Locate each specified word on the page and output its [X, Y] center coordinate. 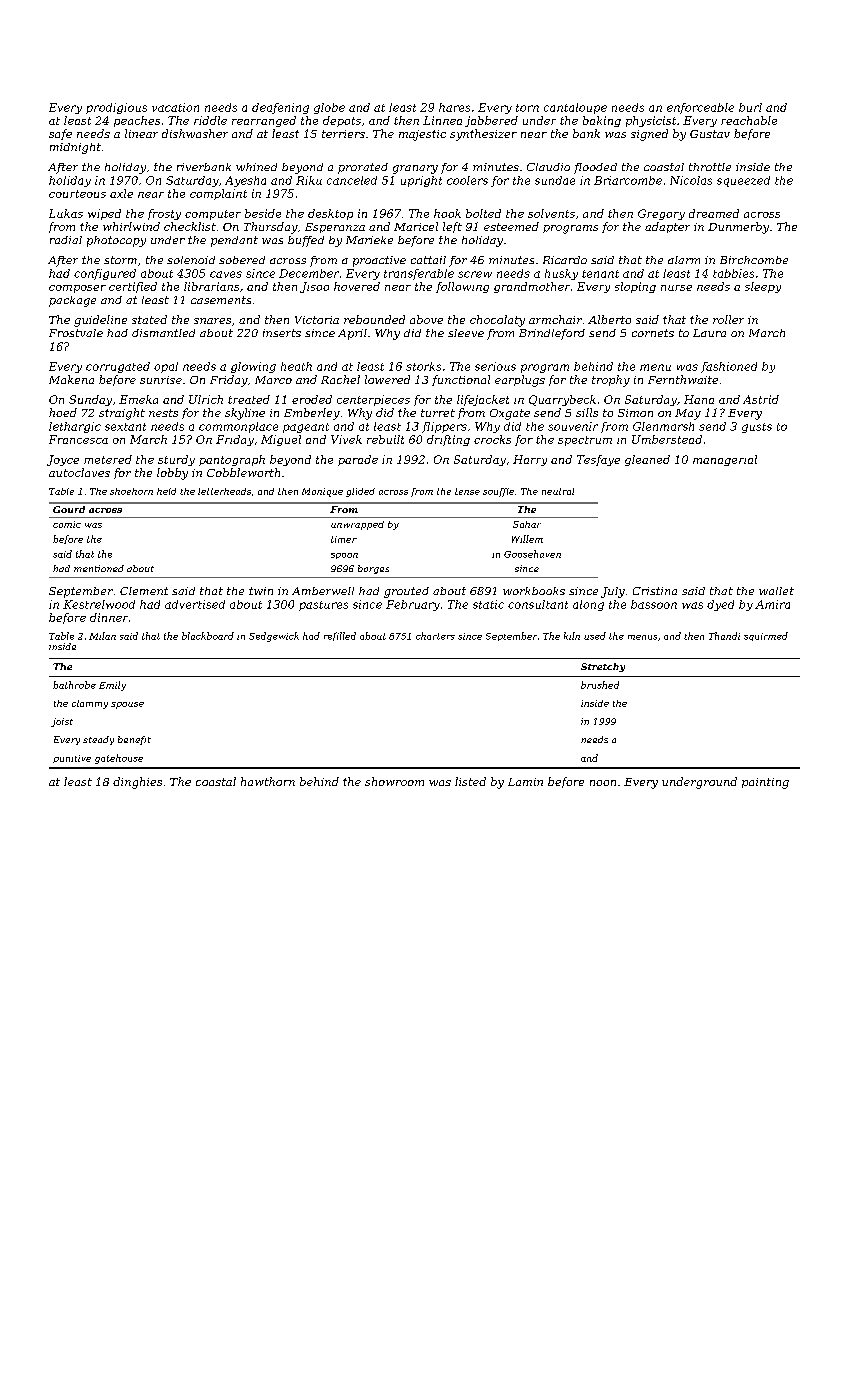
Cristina [655, 591]
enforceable [700, 108]
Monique [322, 492]
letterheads [224, 491]
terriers [343, 134]
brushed [600, 685]
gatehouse [119, 759]
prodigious [116, 108]
